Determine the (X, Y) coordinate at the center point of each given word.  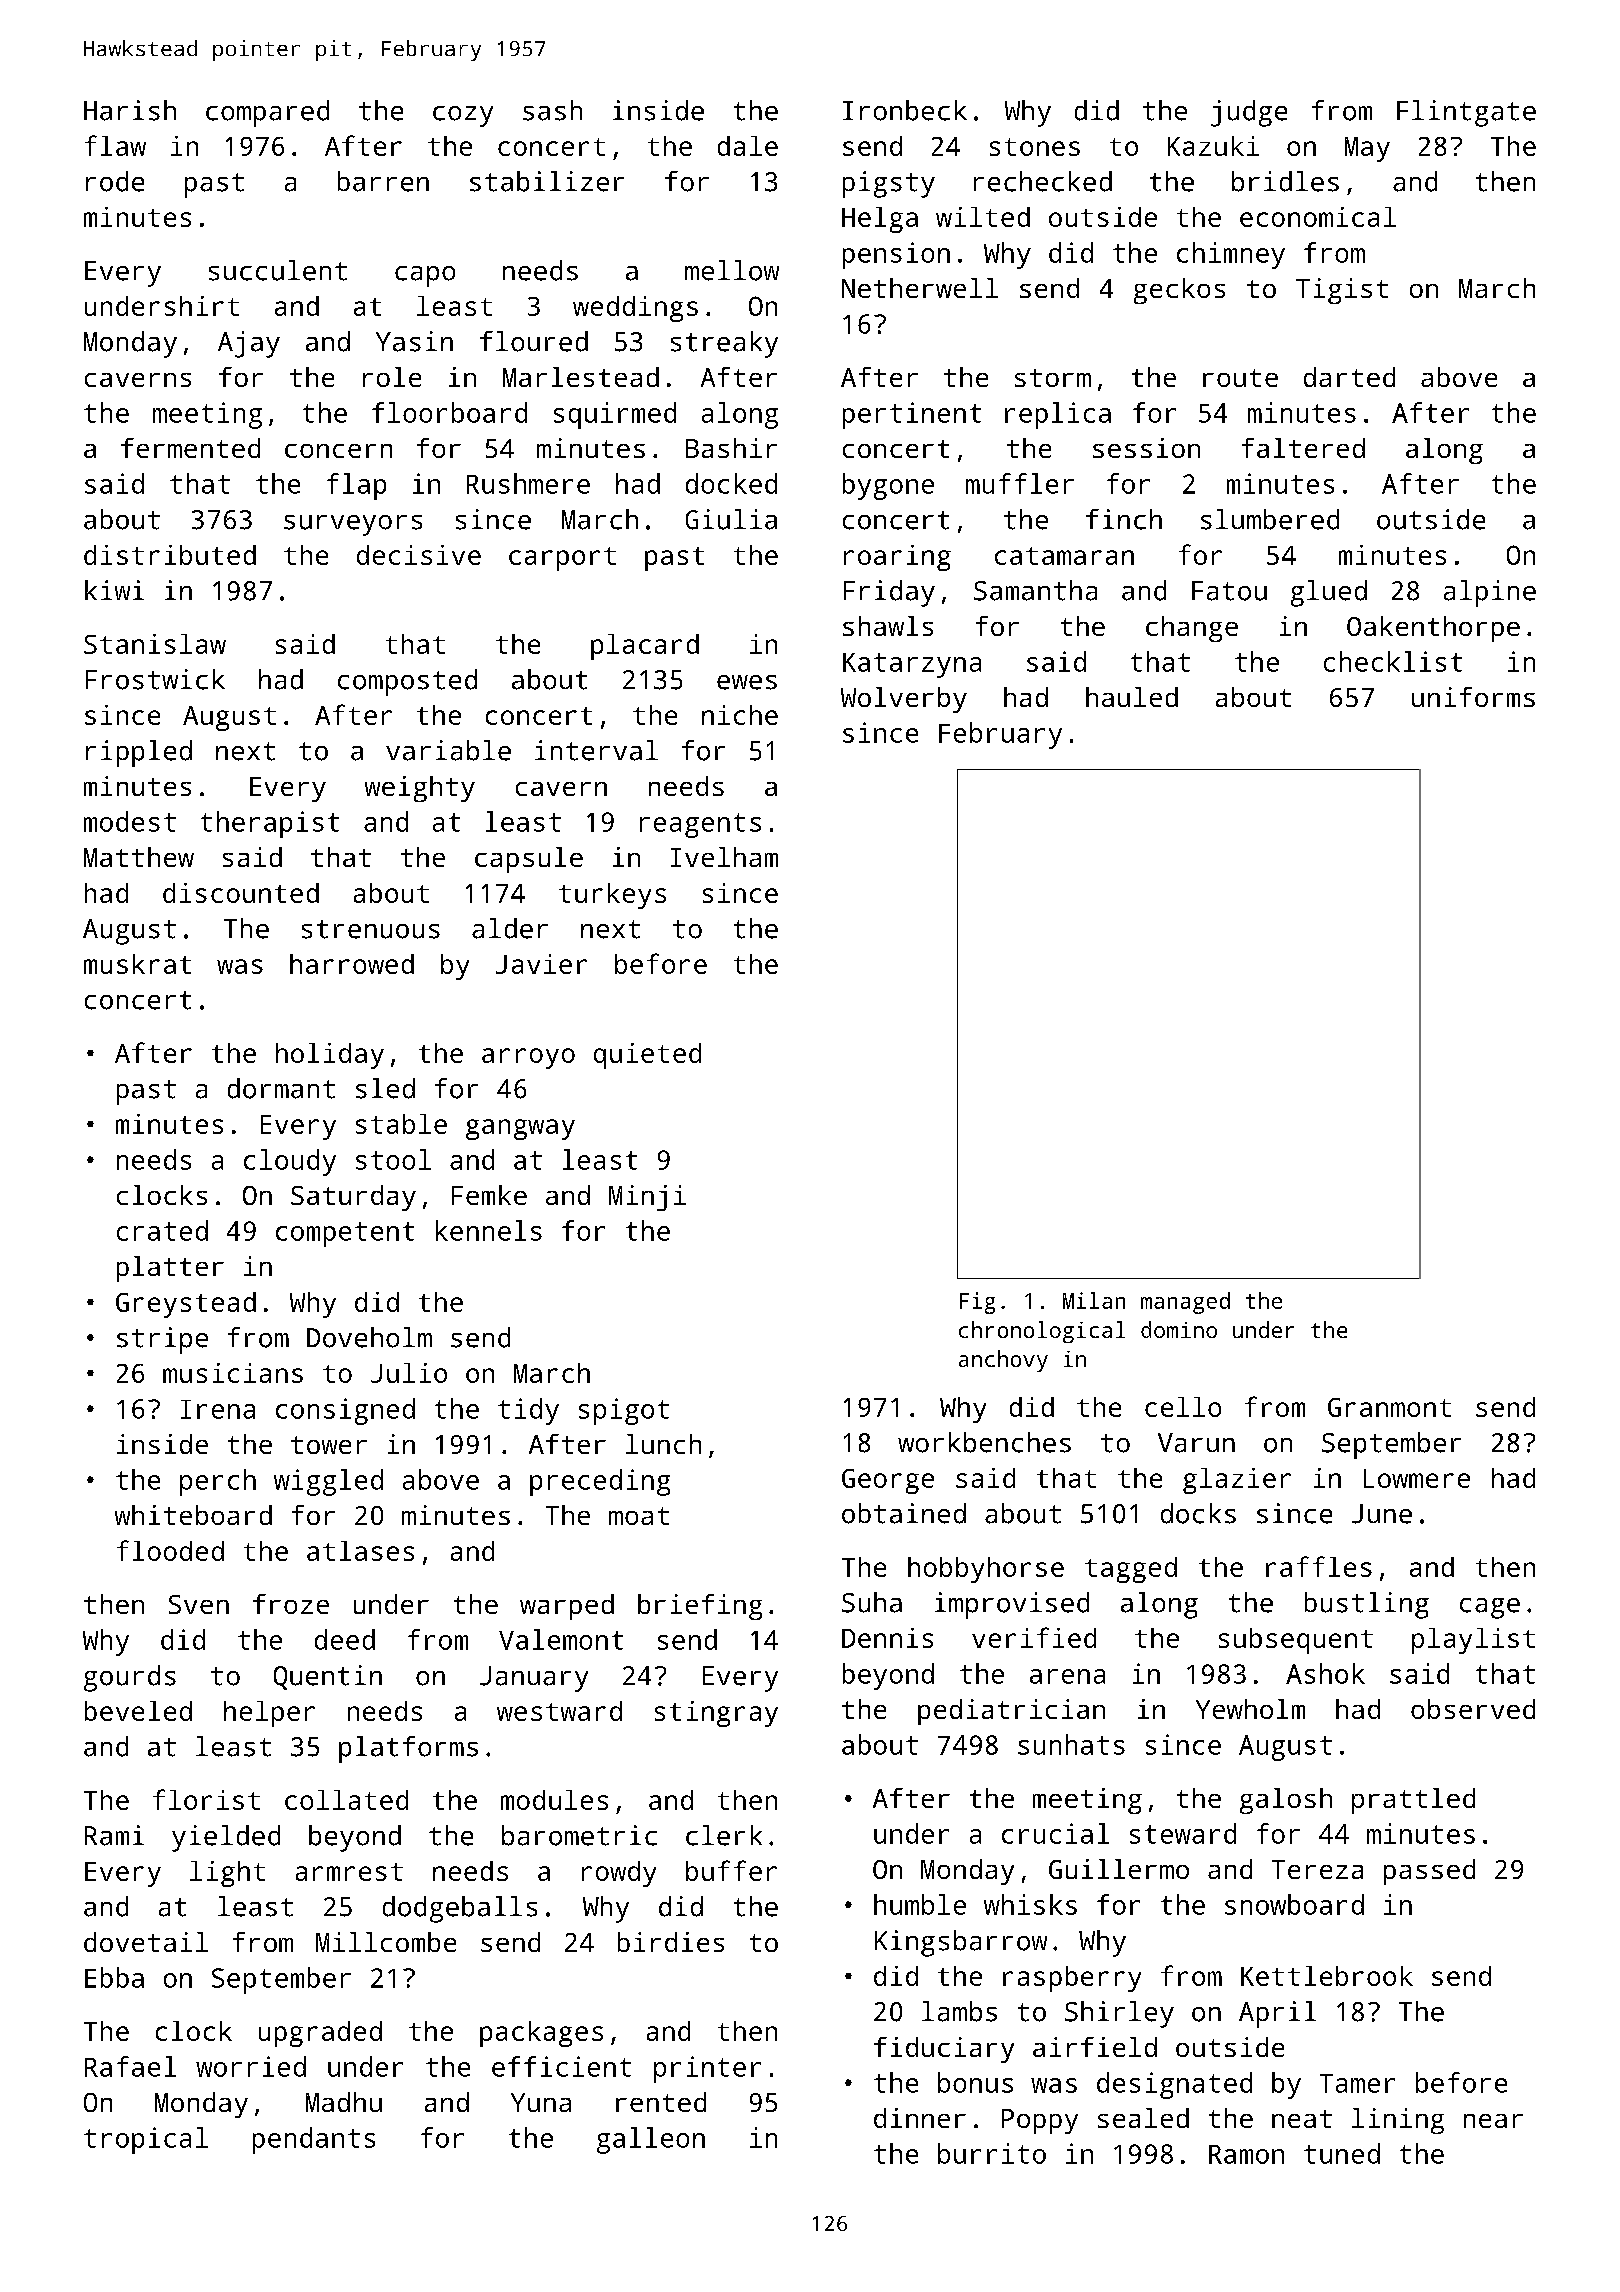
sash (552, 110)
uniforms (1473, 697)
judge (1249, 113)
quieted (647, 1056)
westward (559, 1711)
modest (130, 821)
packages (541, 2034)
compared (267, 113)
